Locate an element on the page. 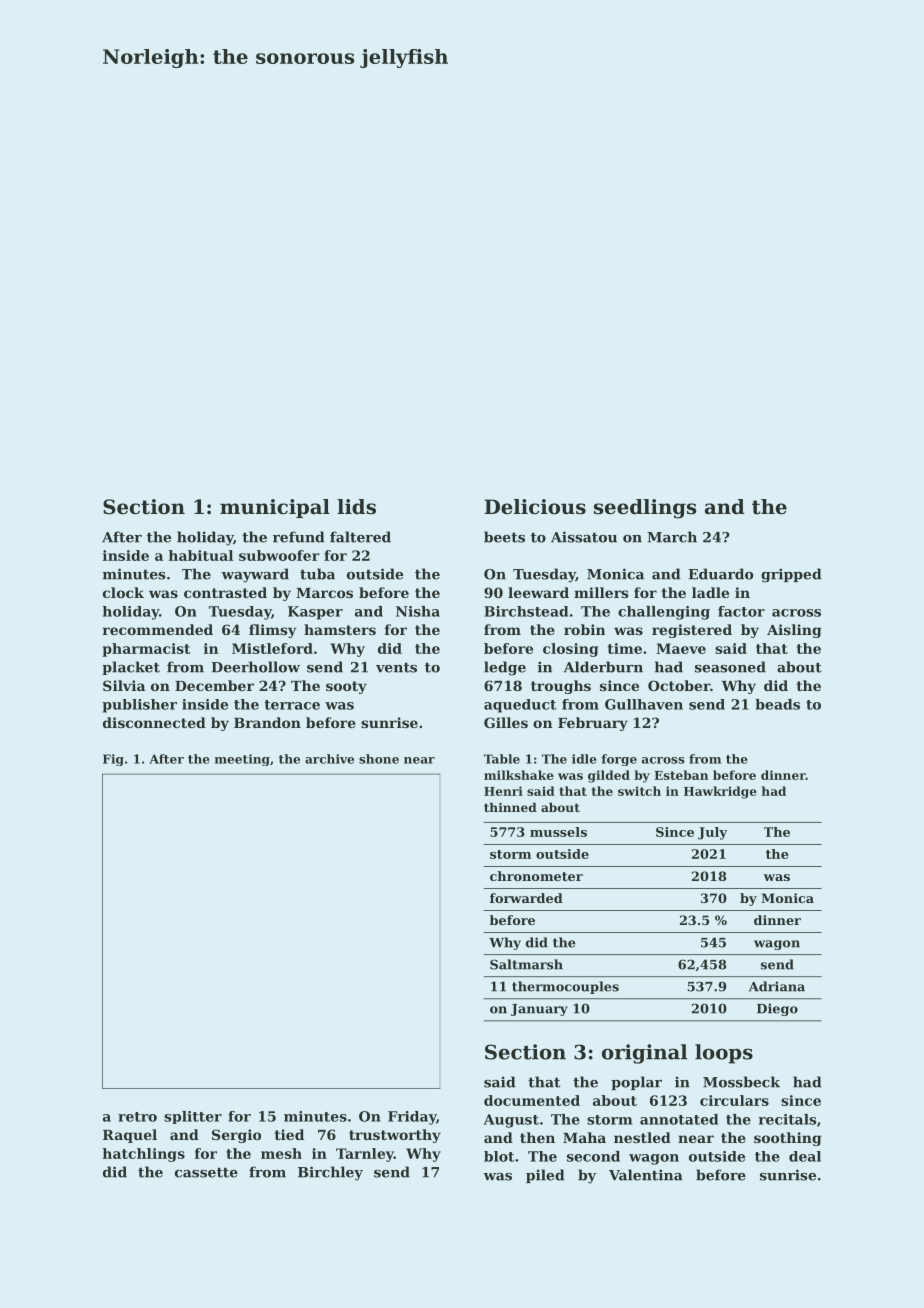 This image has width=924, height=1308. seedlings is located at coordinates (645, 509).
